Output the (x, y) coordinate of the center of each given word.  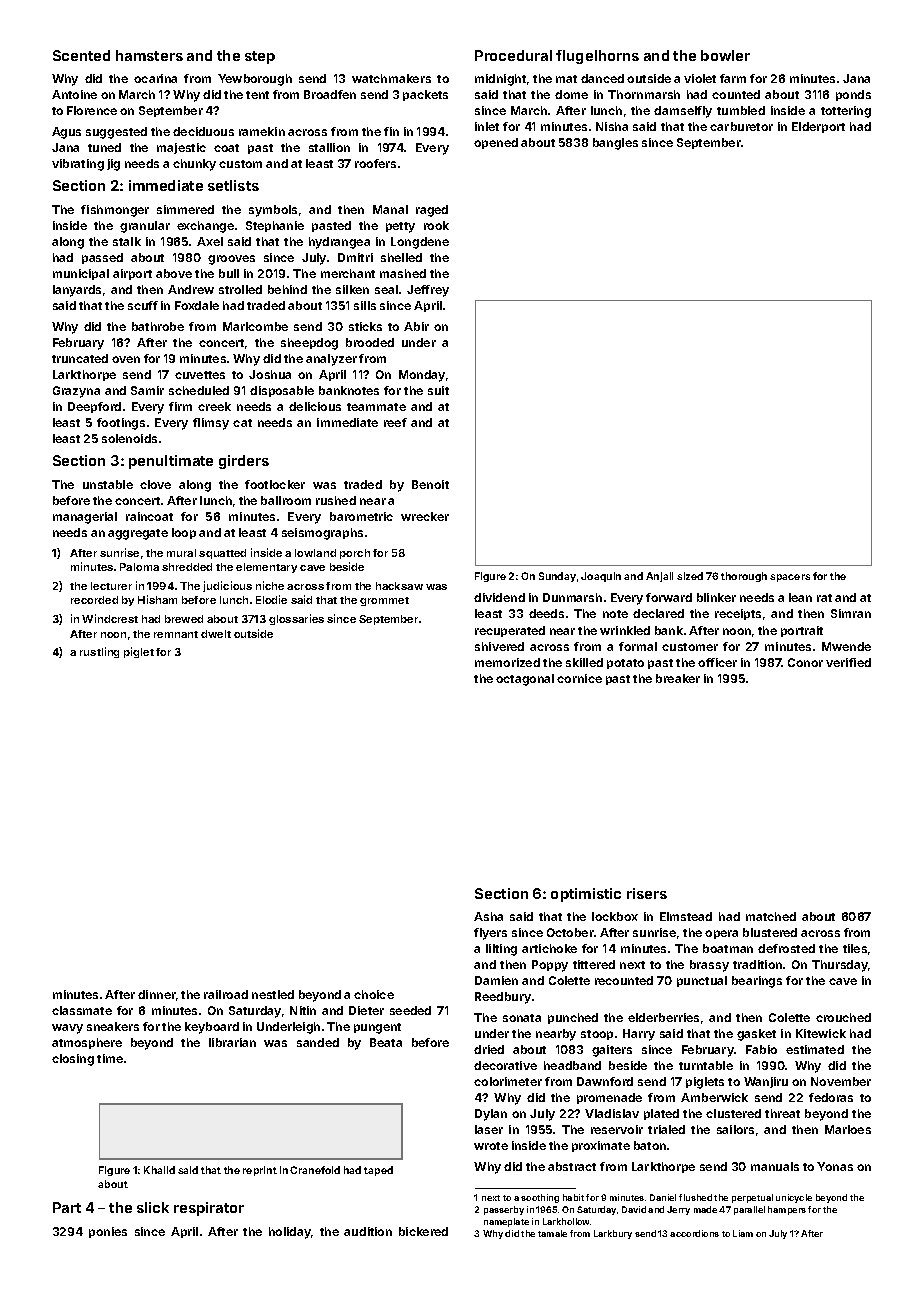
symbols (273, 211)
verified (848, 662)
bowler (725, 55)
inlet (487, 126)
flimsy (211, 424)
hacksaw (399, 586)
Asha (488, 916)
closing (73, 1060)
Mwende (846, 646)
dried (489, 1049)
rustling (99, 652)
